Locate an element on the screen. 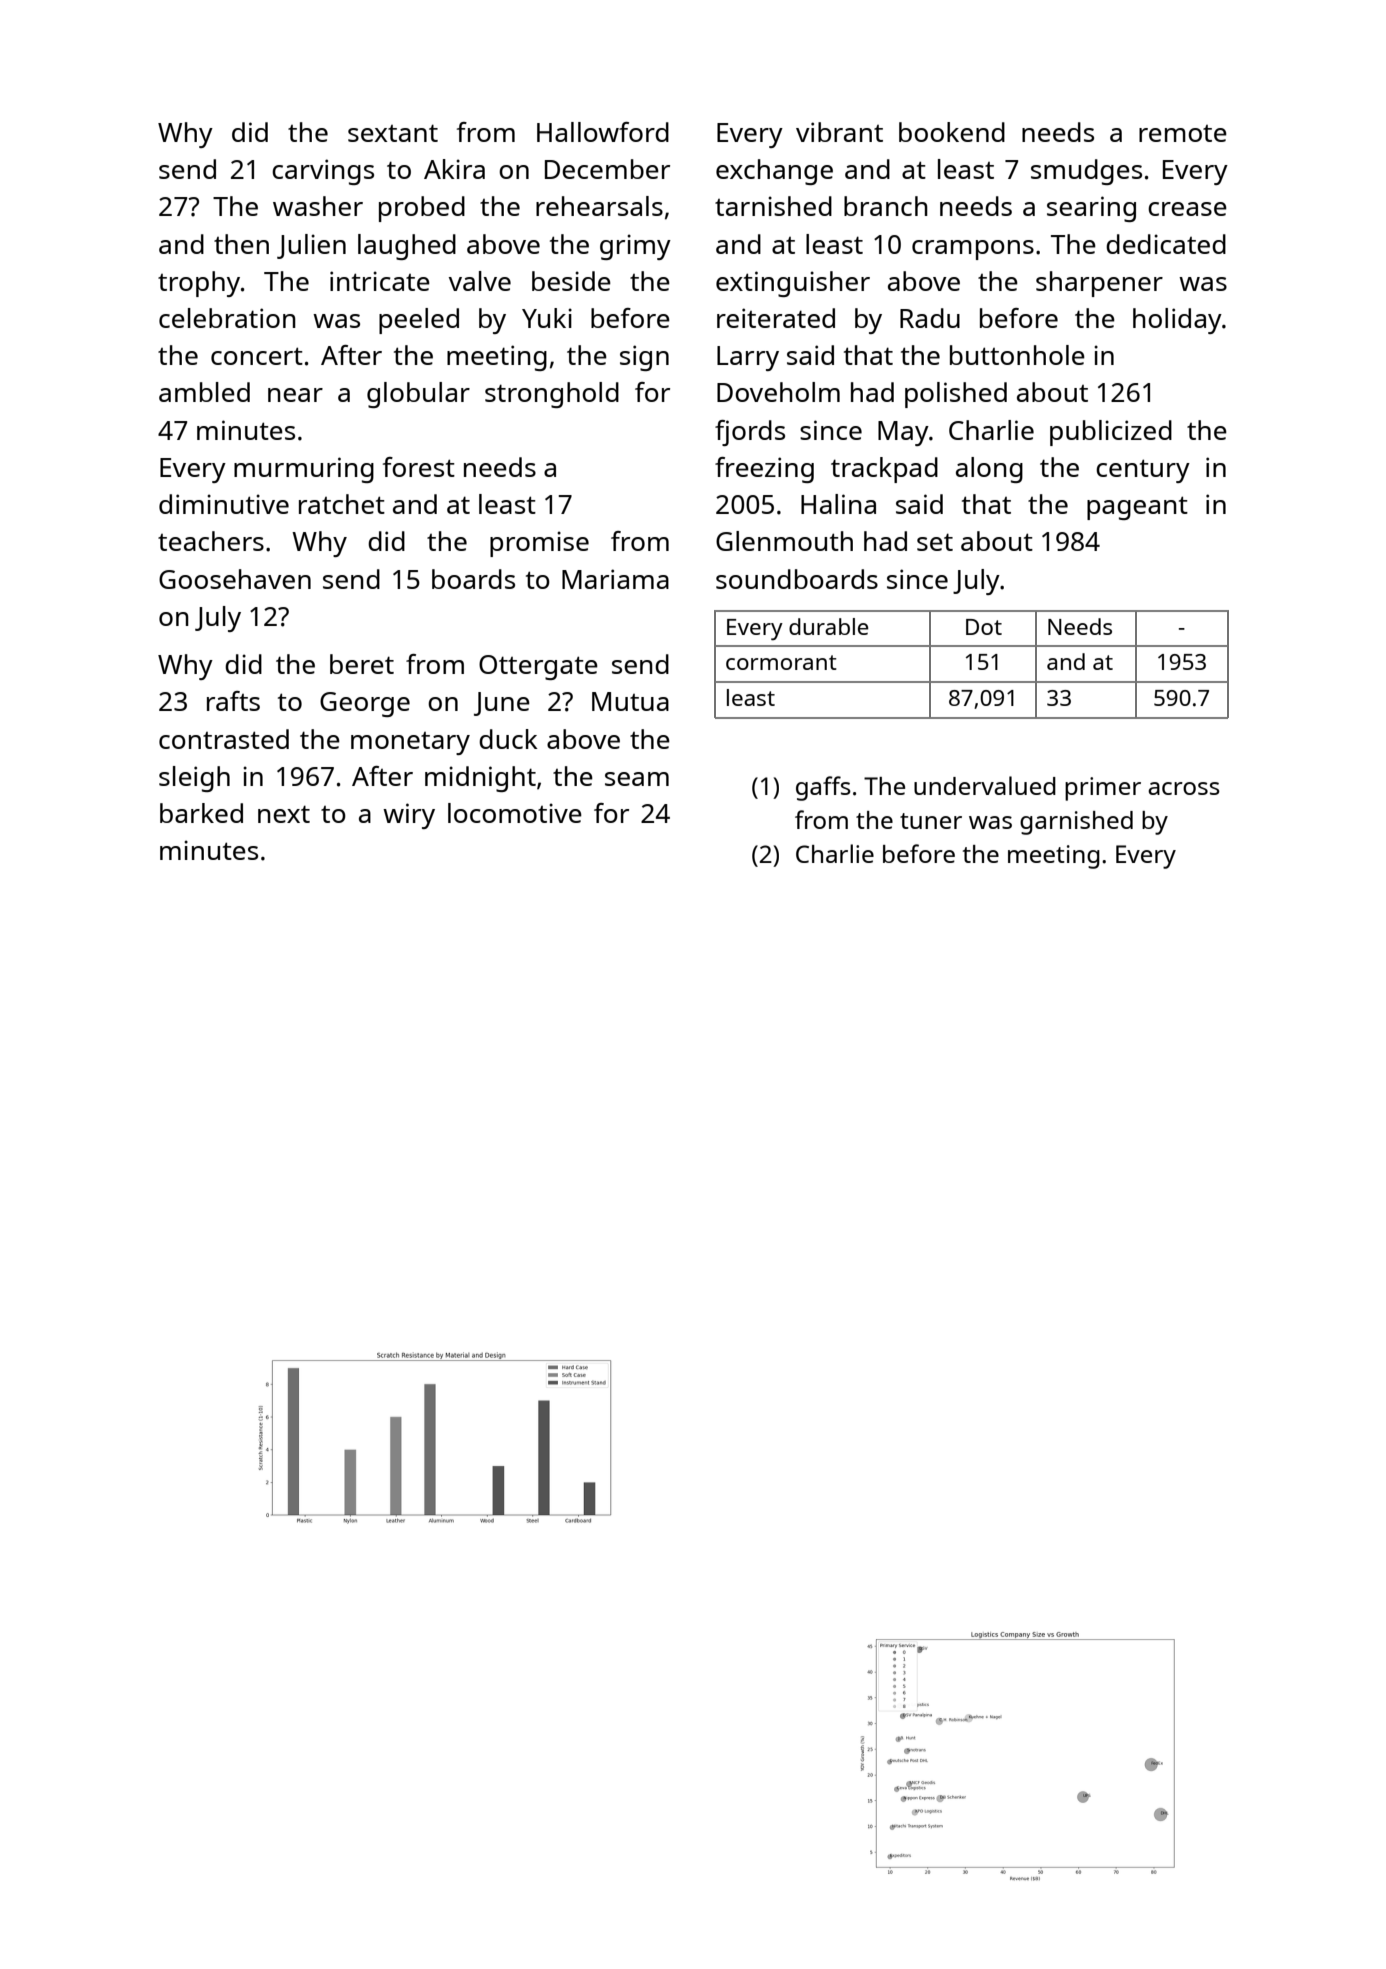 This screenshot has width=1386, height=1969. next is located at coordinates (284, 814).
